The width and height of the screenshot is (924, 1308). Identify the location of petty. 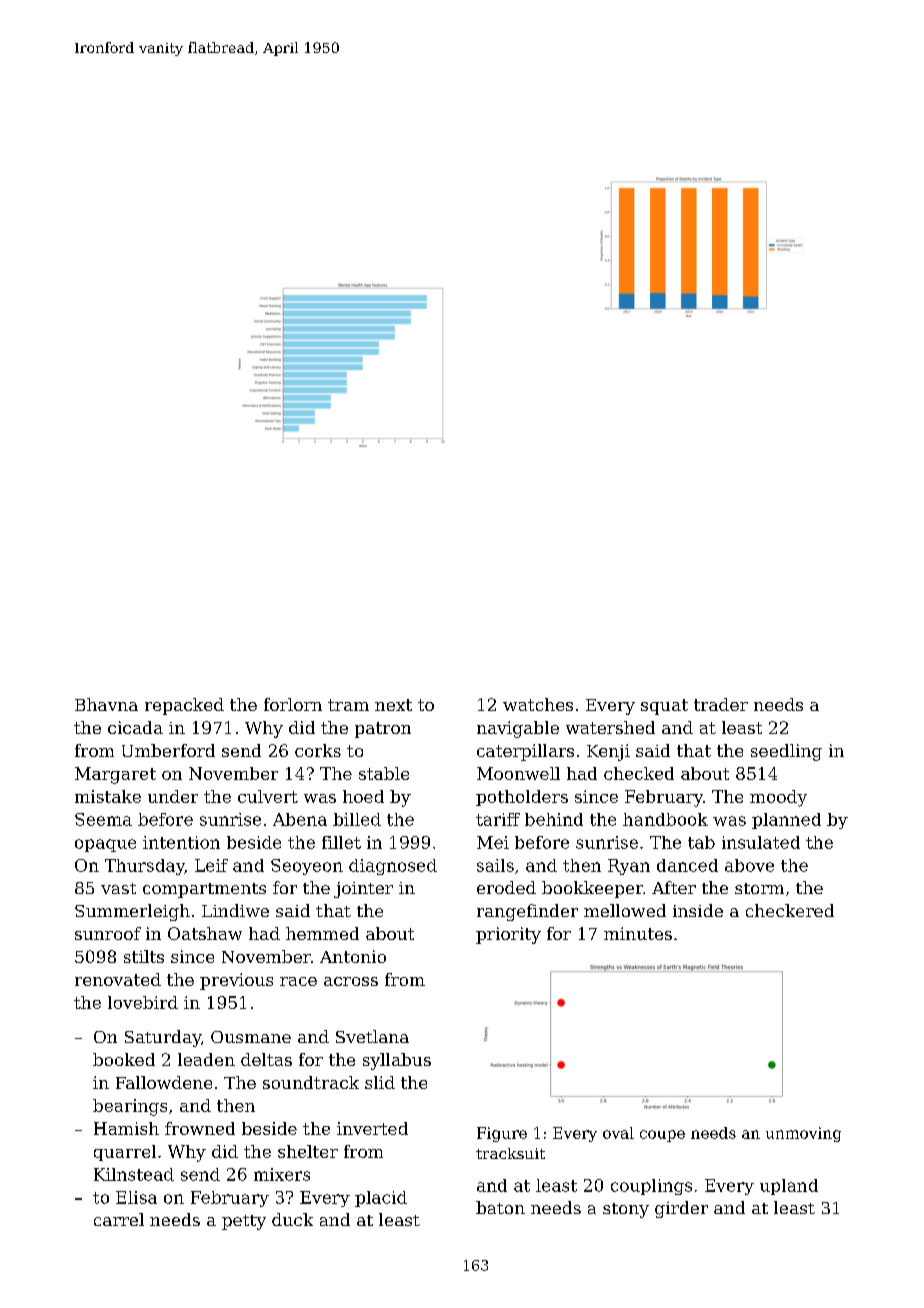
(244, 1222).
